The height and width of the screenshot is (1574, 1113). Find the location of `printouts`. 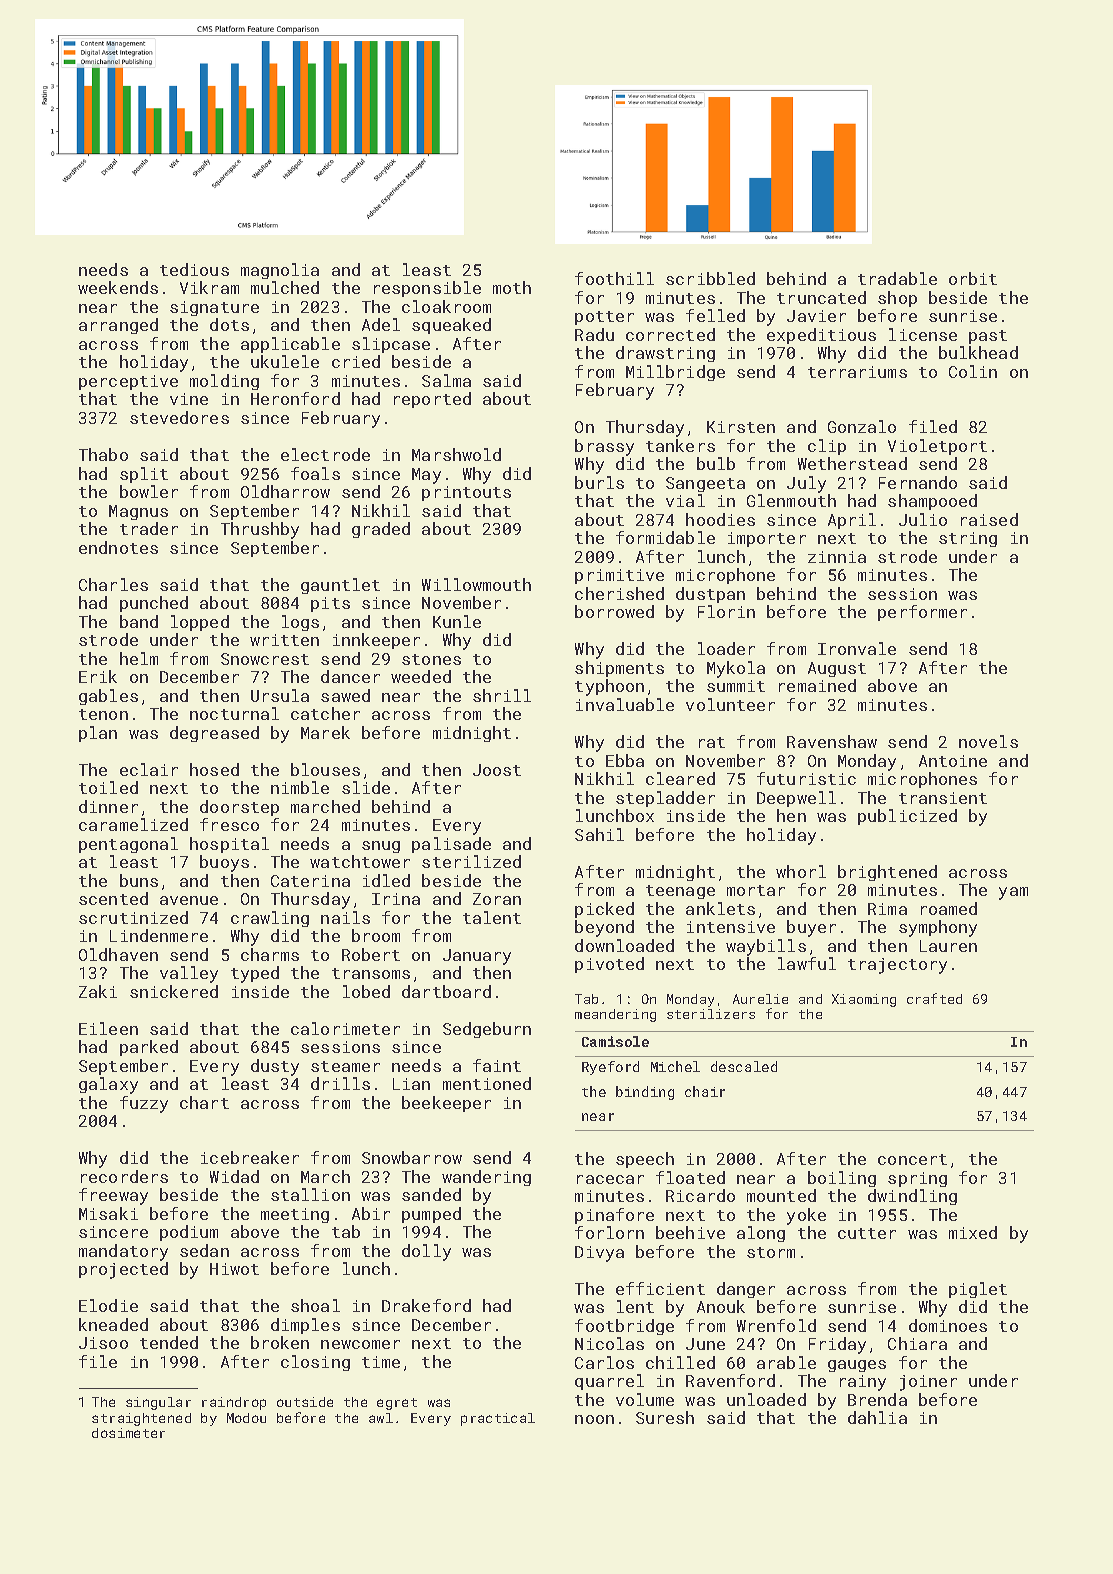

printouts is located at coordinates (466, 493).
